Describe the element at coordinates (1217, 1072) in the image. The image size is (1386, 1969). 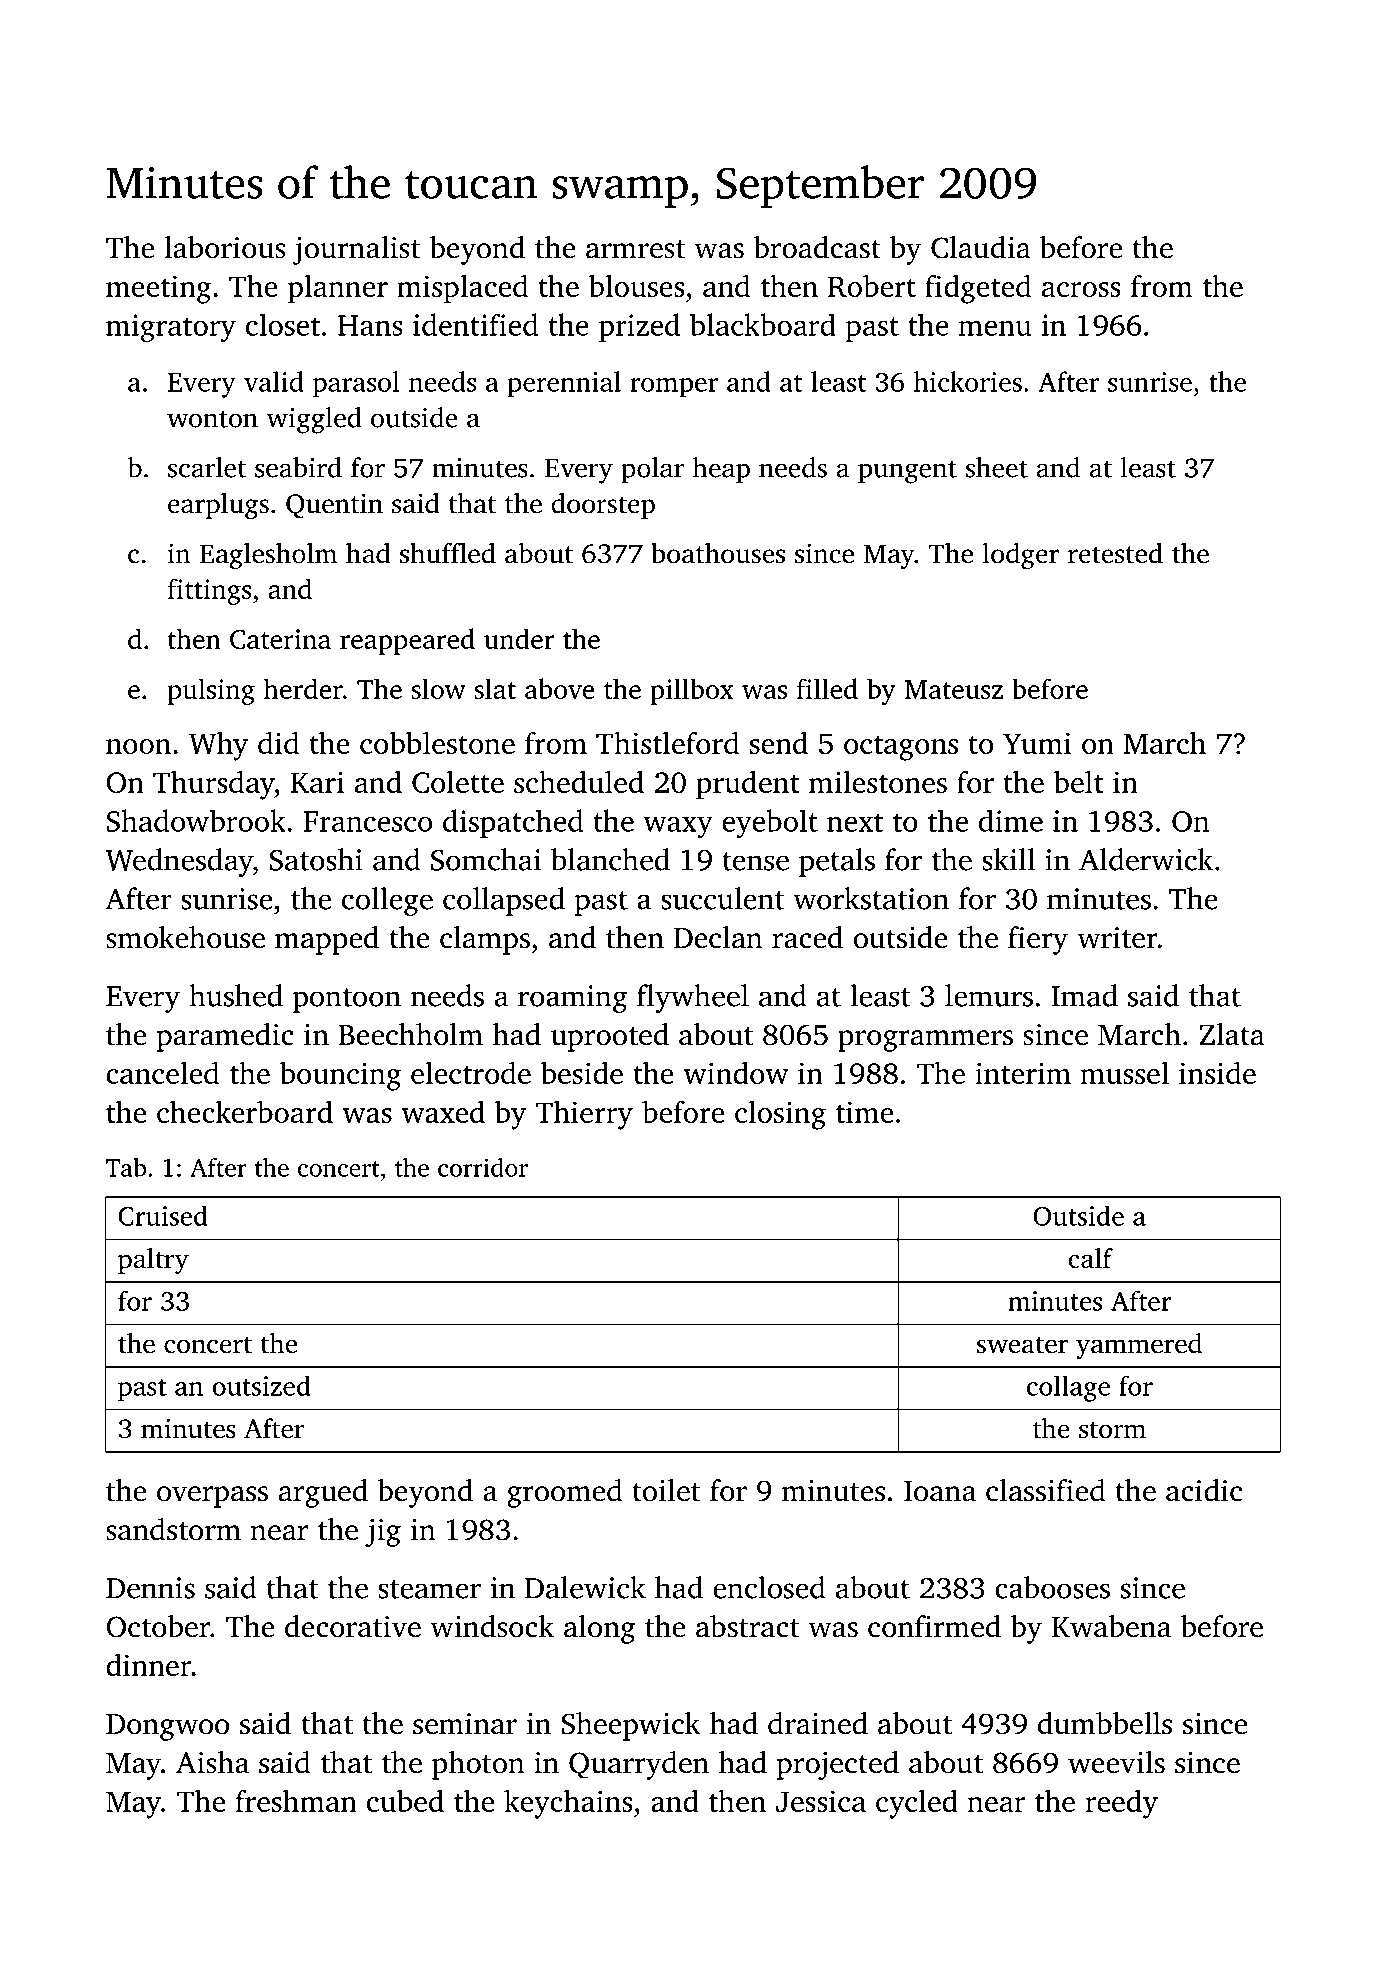
I see `inside` at that location.
